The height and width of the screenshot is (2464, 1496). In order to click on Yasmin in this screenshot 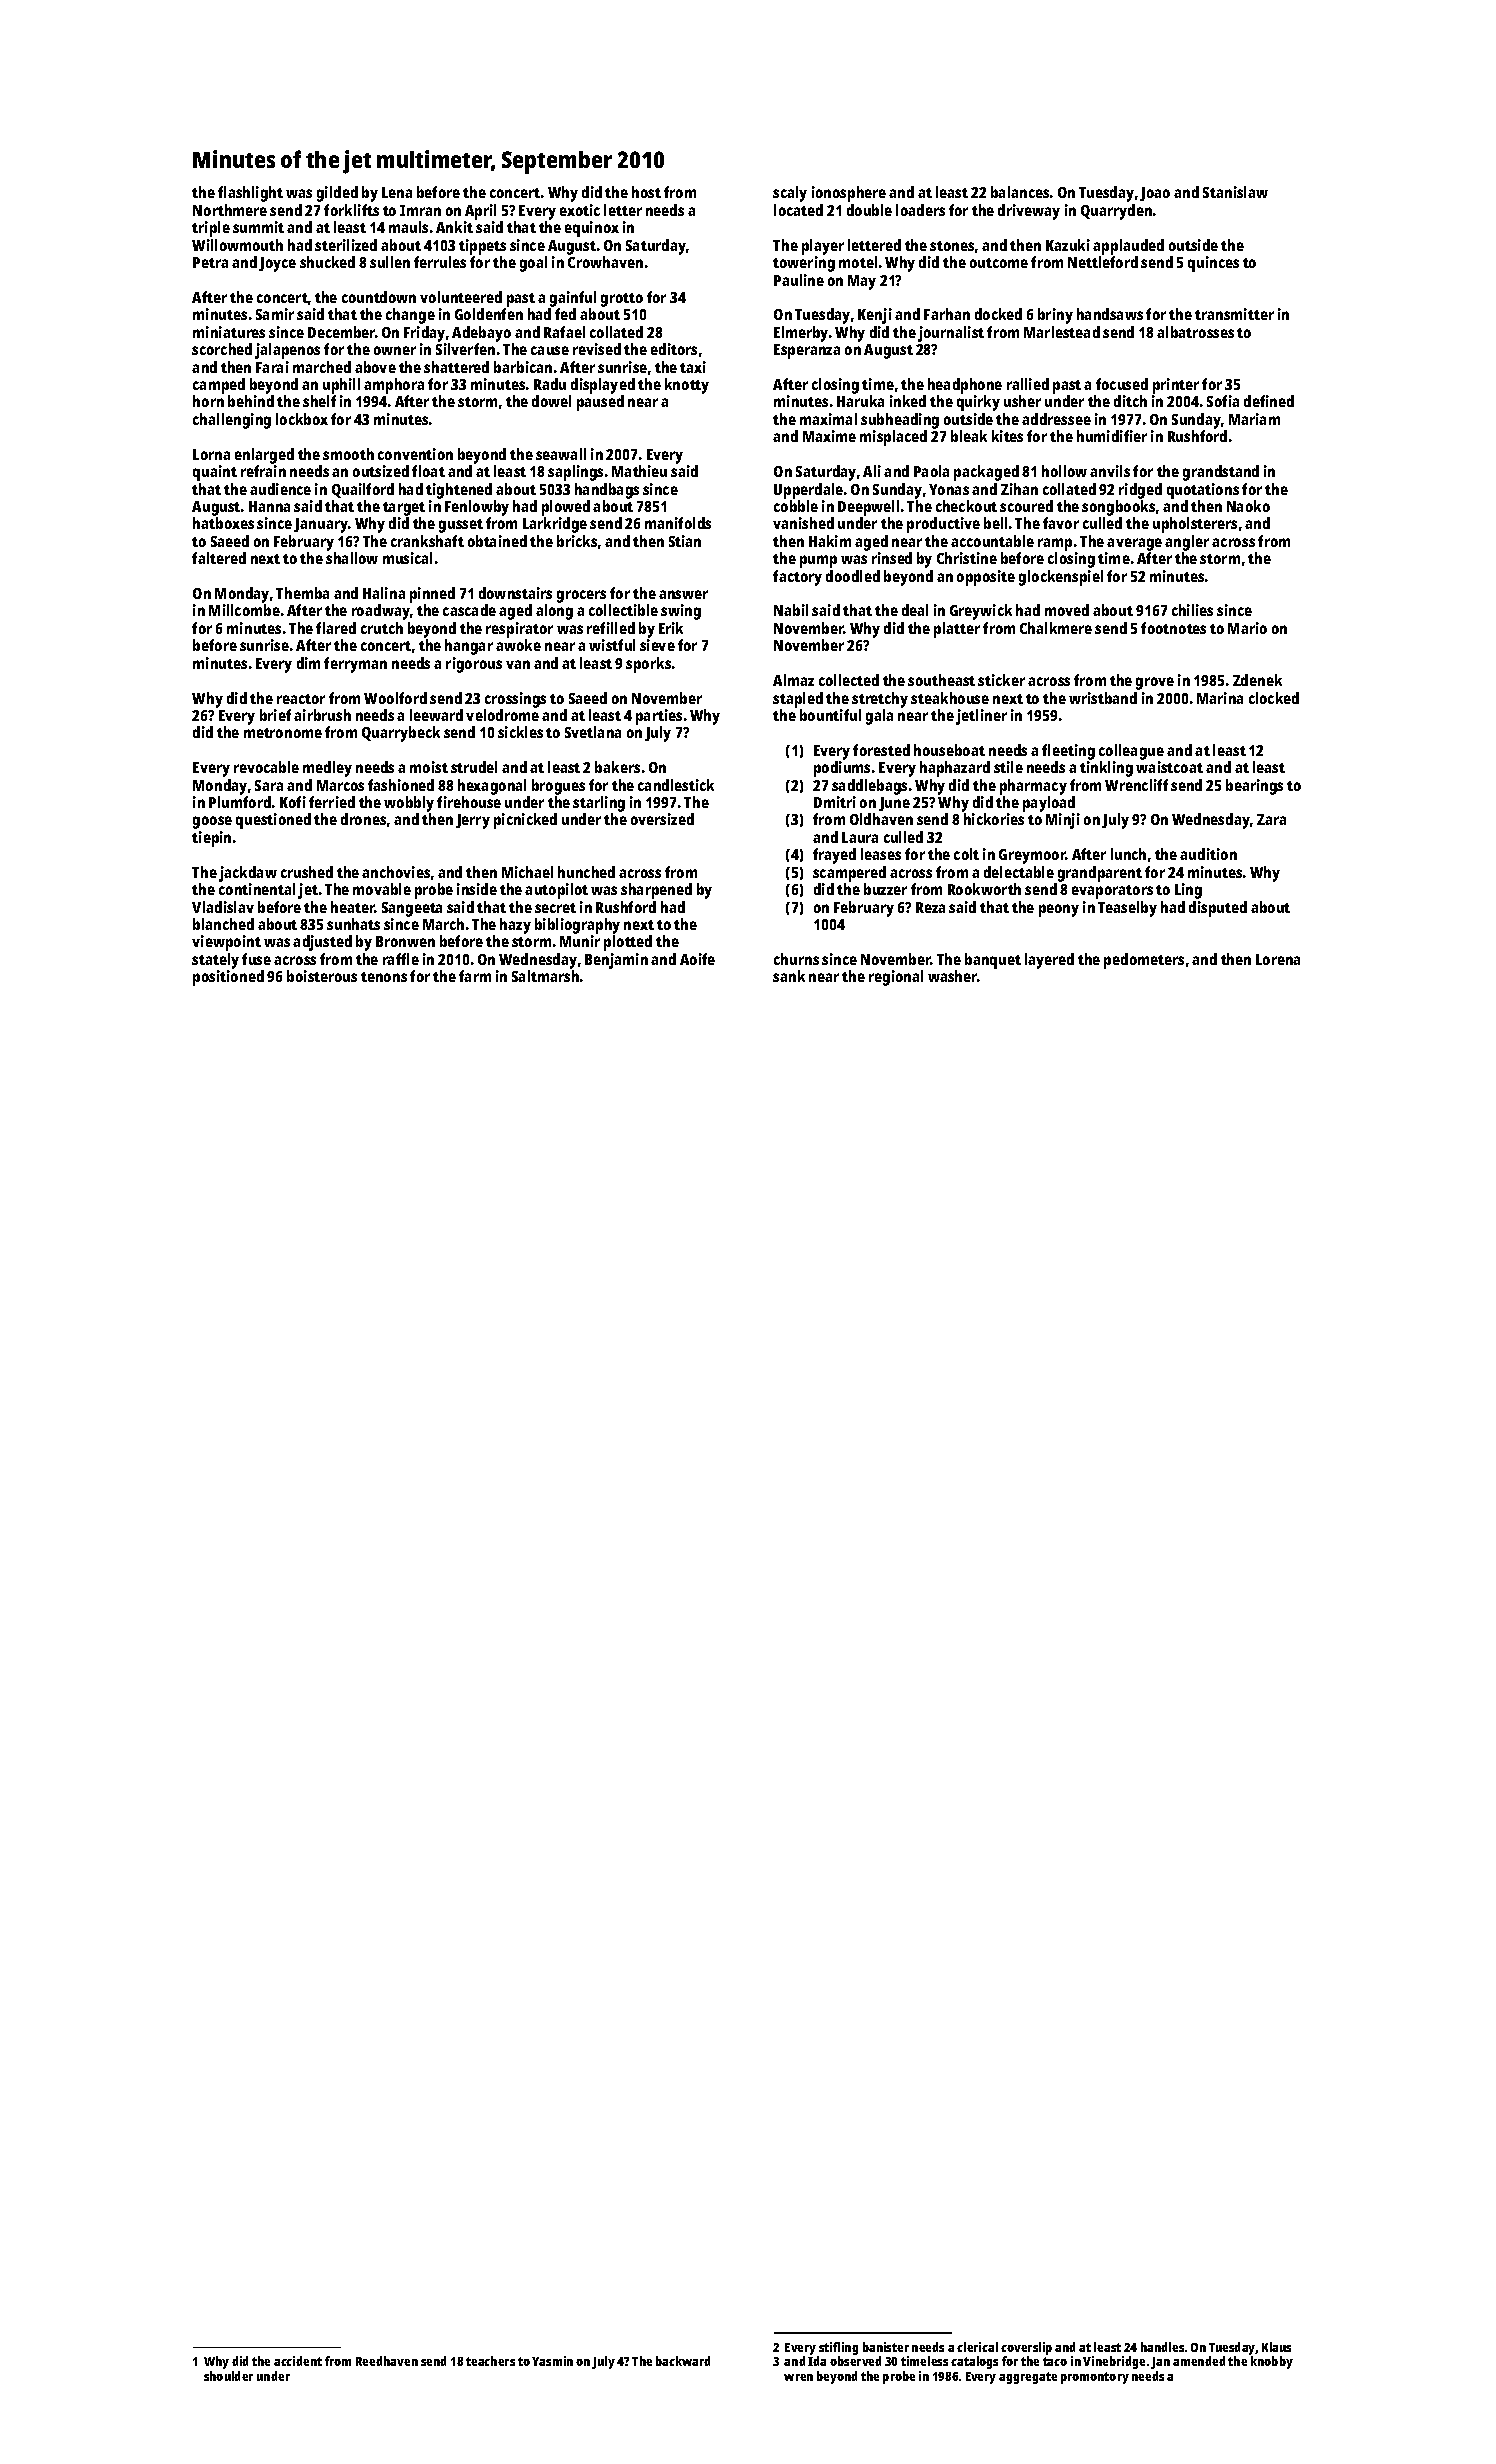, I will do `click(552, 2361)`.
